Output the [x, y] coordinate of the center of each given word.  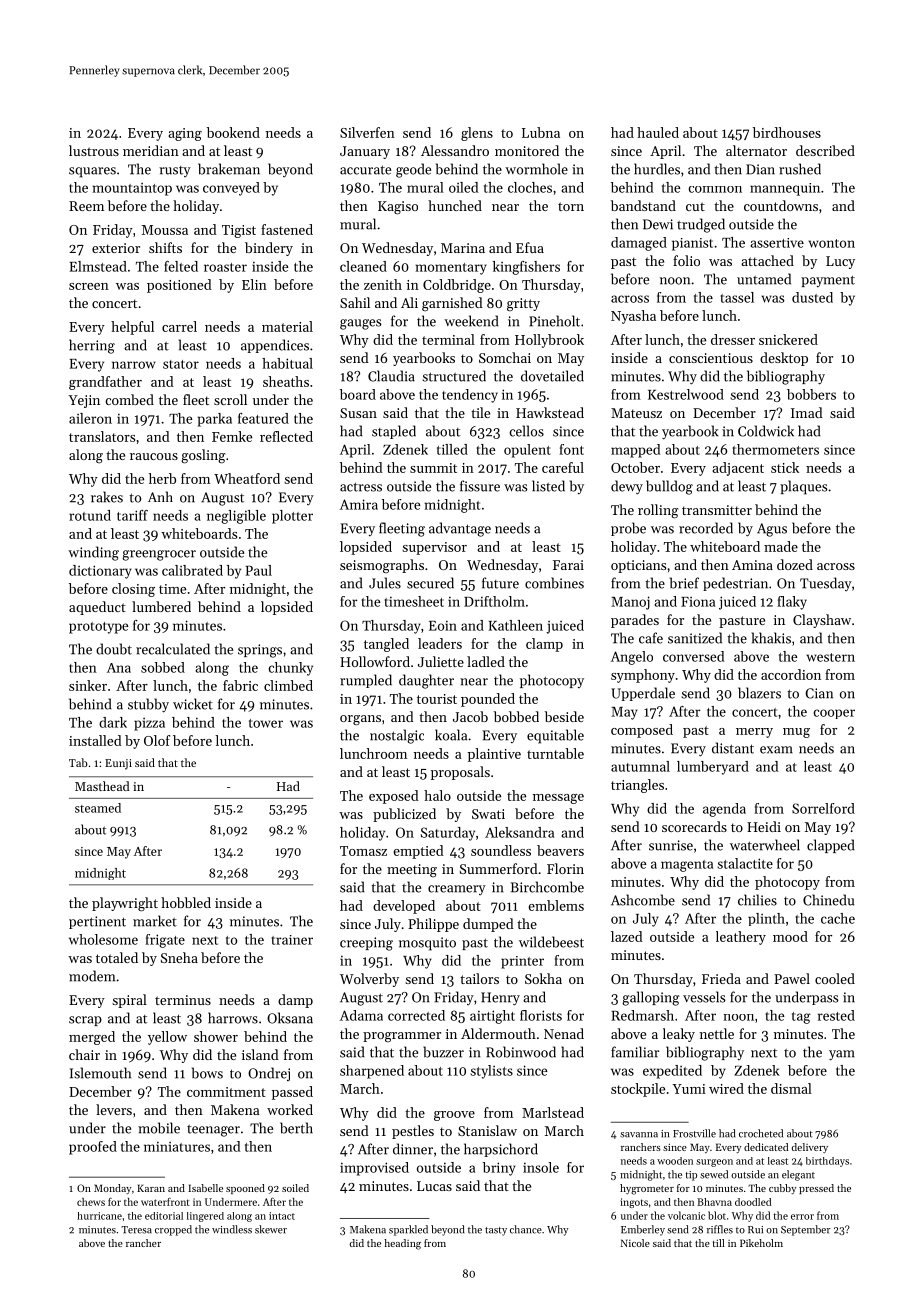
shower [216, 1036]
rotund [90, 515]
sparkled [408, 1230]
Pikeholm [761, 1243]
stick [785, 467]
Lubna [541, 132]
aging [185, 134]
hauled [658, 132]
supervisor [435, 548]
